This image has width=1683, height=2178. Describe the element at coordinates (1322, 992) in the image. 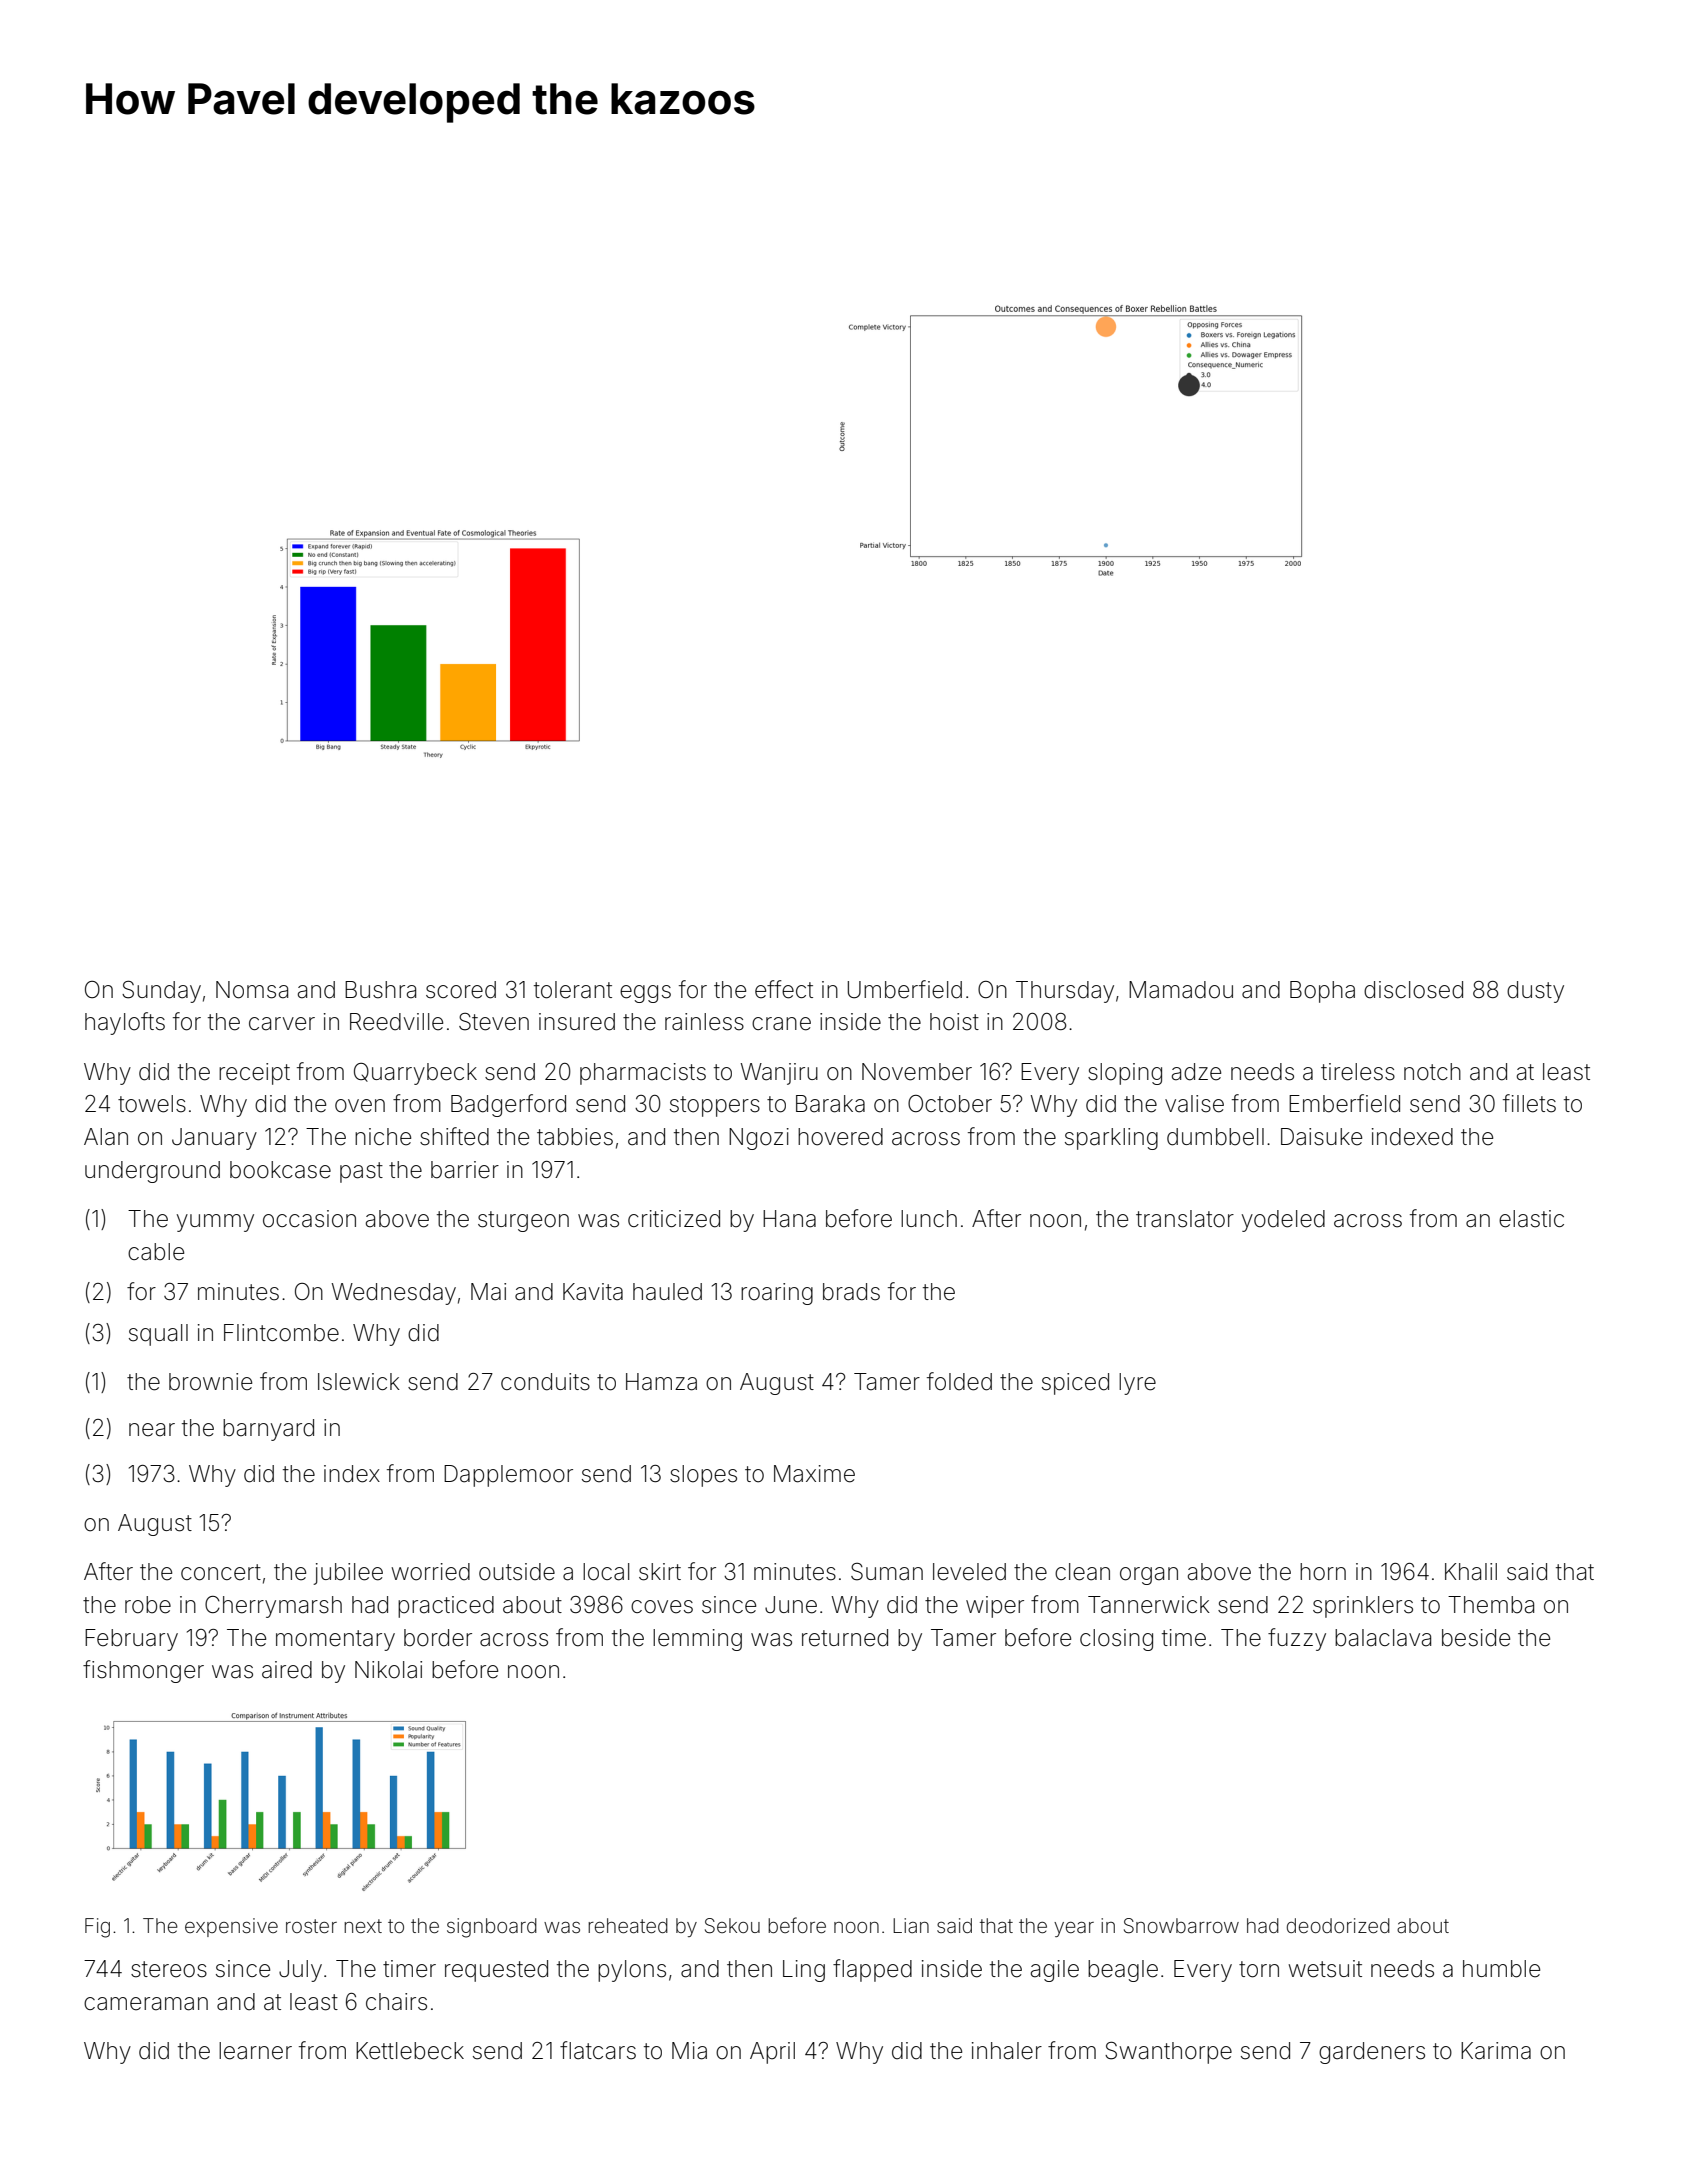

I see `Bopha` at that location.
